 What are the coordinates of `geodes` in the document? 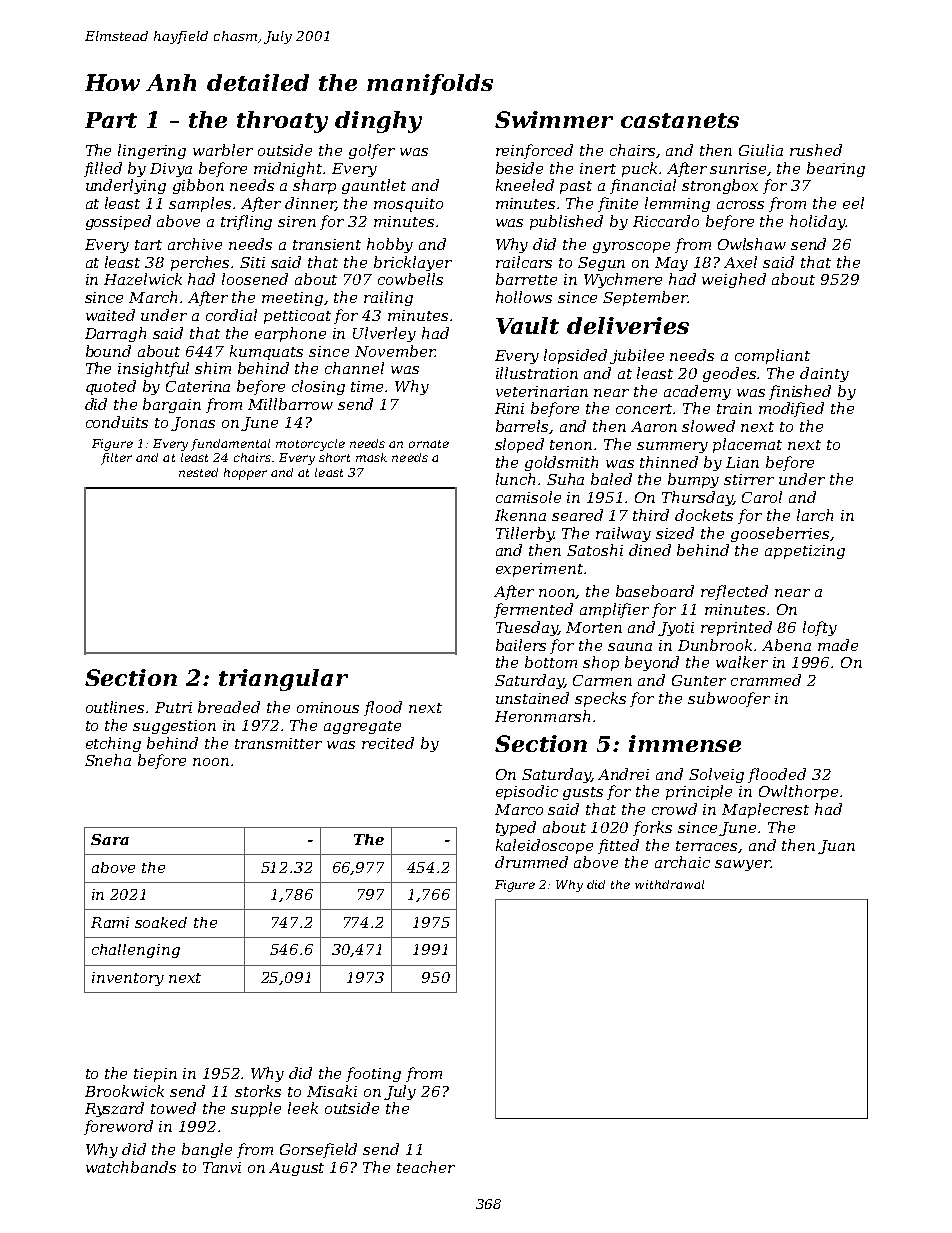 It's located at (730, 374).
